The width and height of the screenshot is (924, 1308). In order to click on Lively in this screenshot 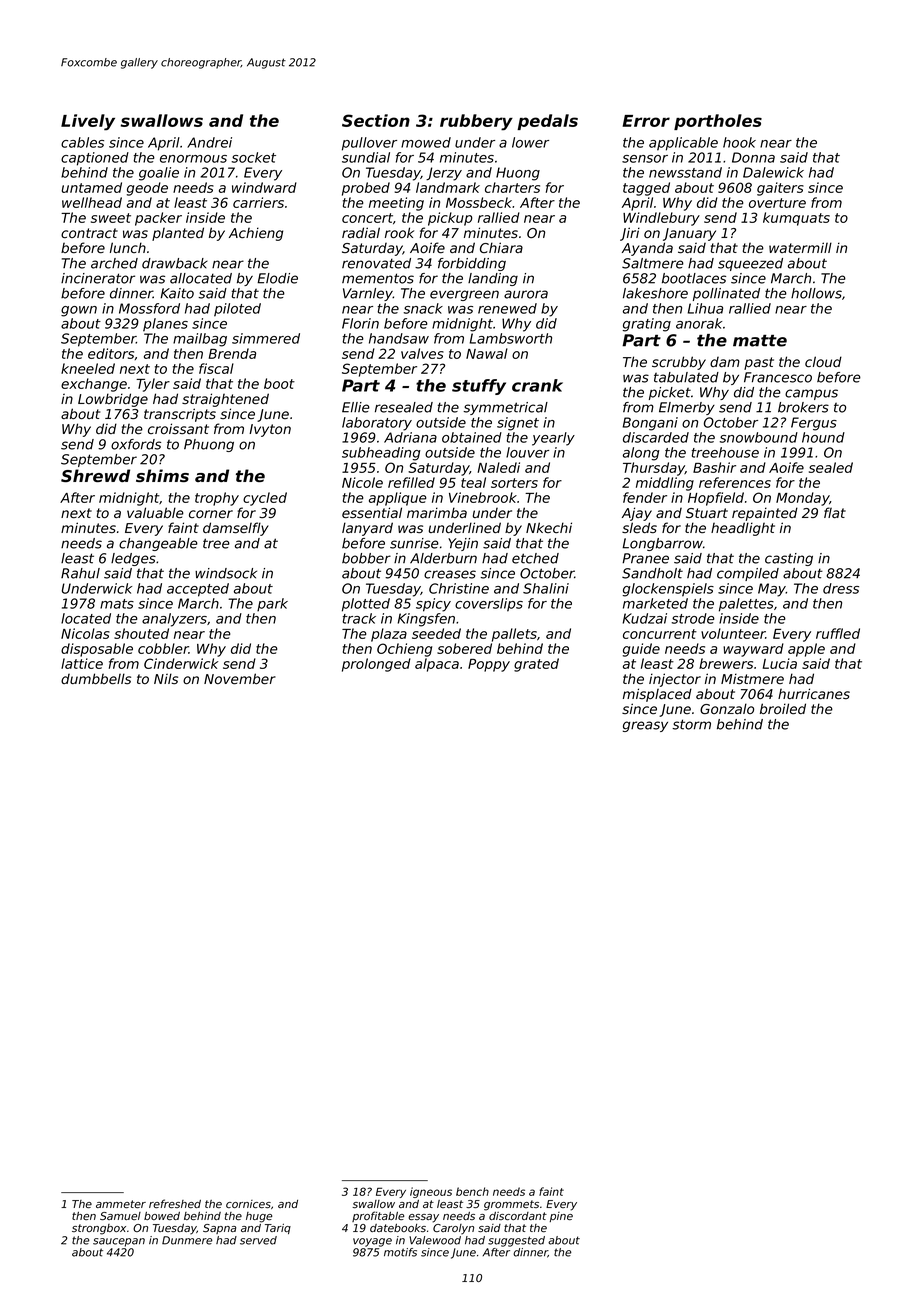, I will do `click(88, 122)`.
